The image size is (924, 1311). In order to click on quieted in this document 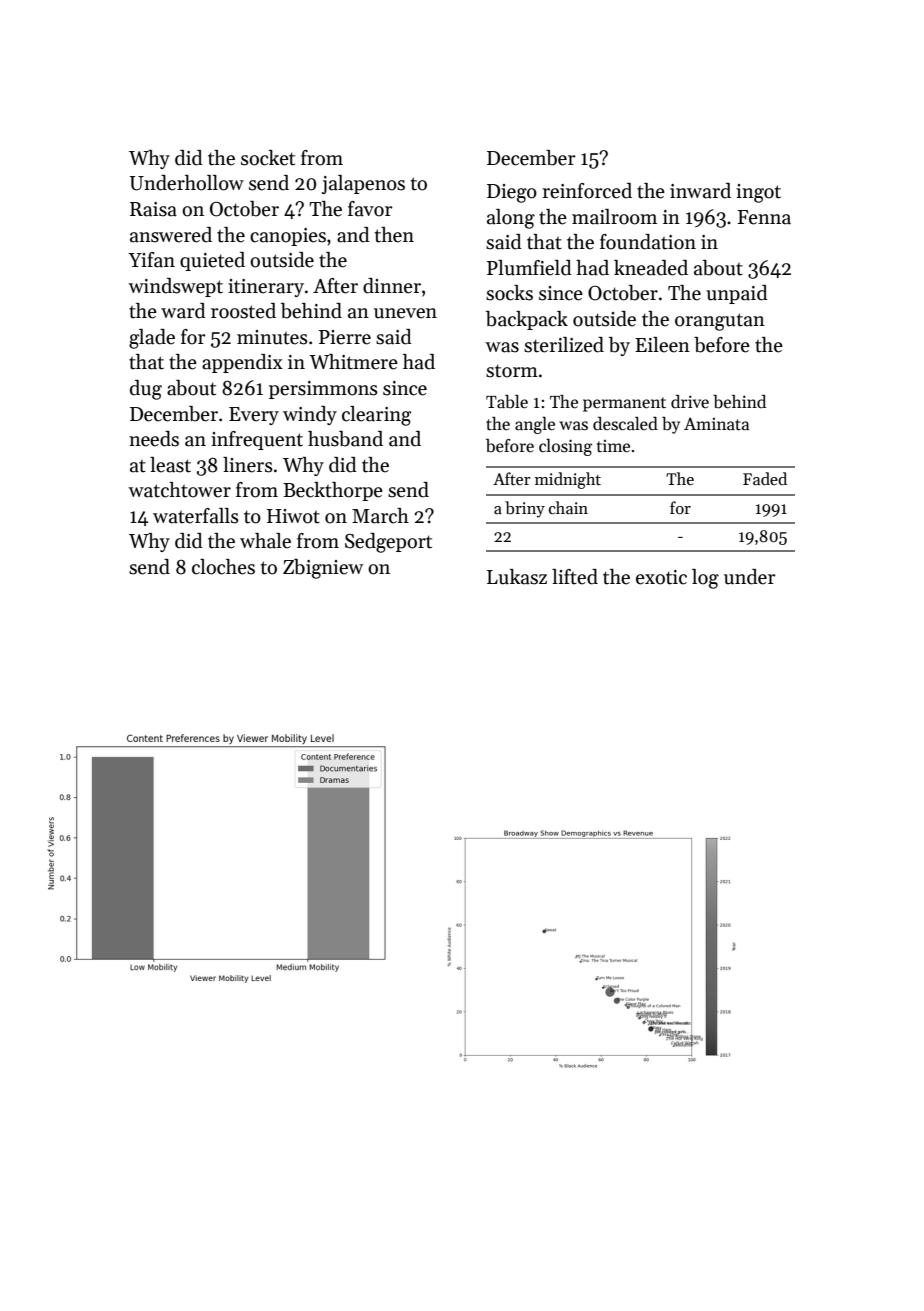, I will do `click(212, 261)`.
